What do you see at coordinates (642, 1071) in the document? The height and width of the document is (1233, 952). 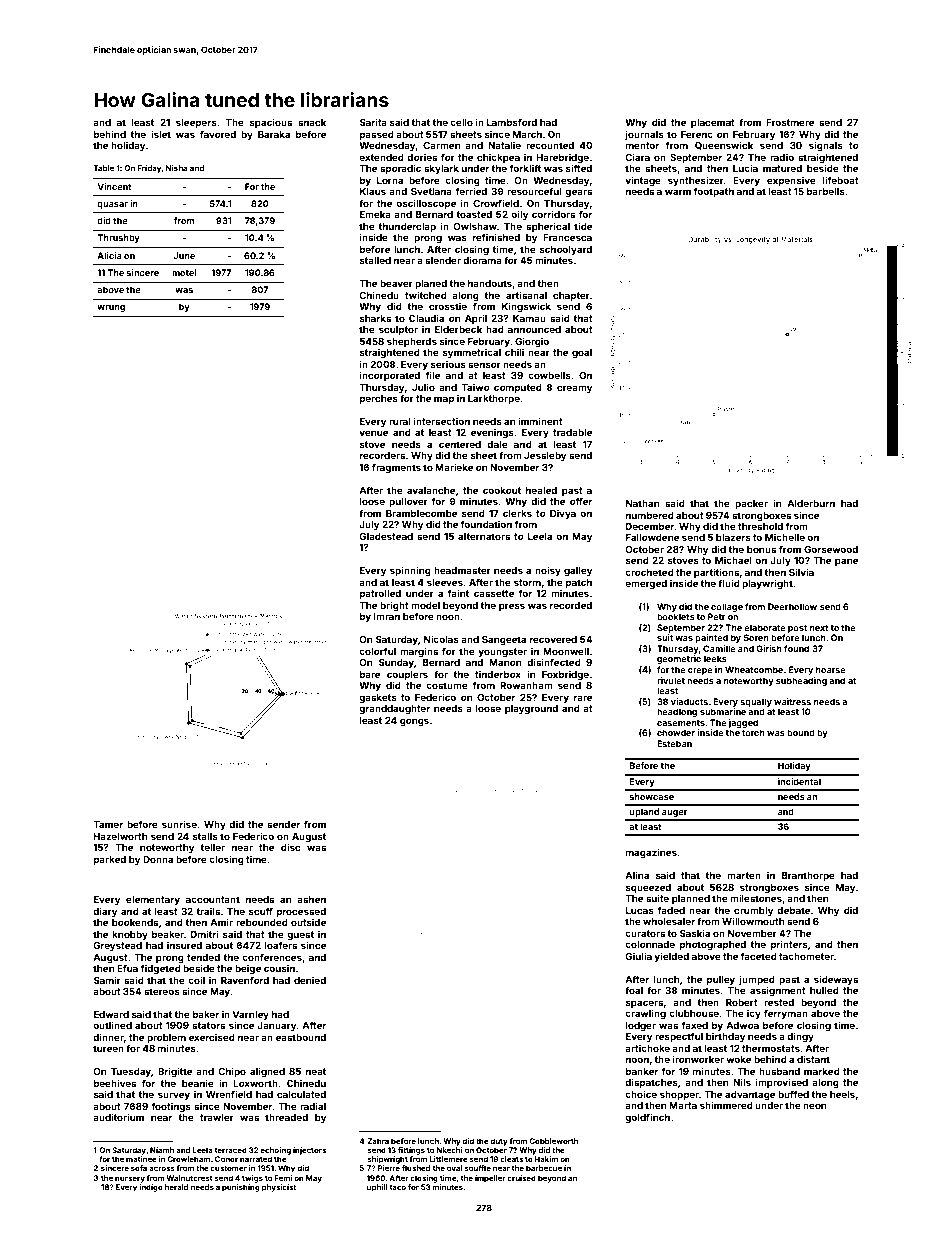 I see `banker` at bounding box center [642, 1071].
